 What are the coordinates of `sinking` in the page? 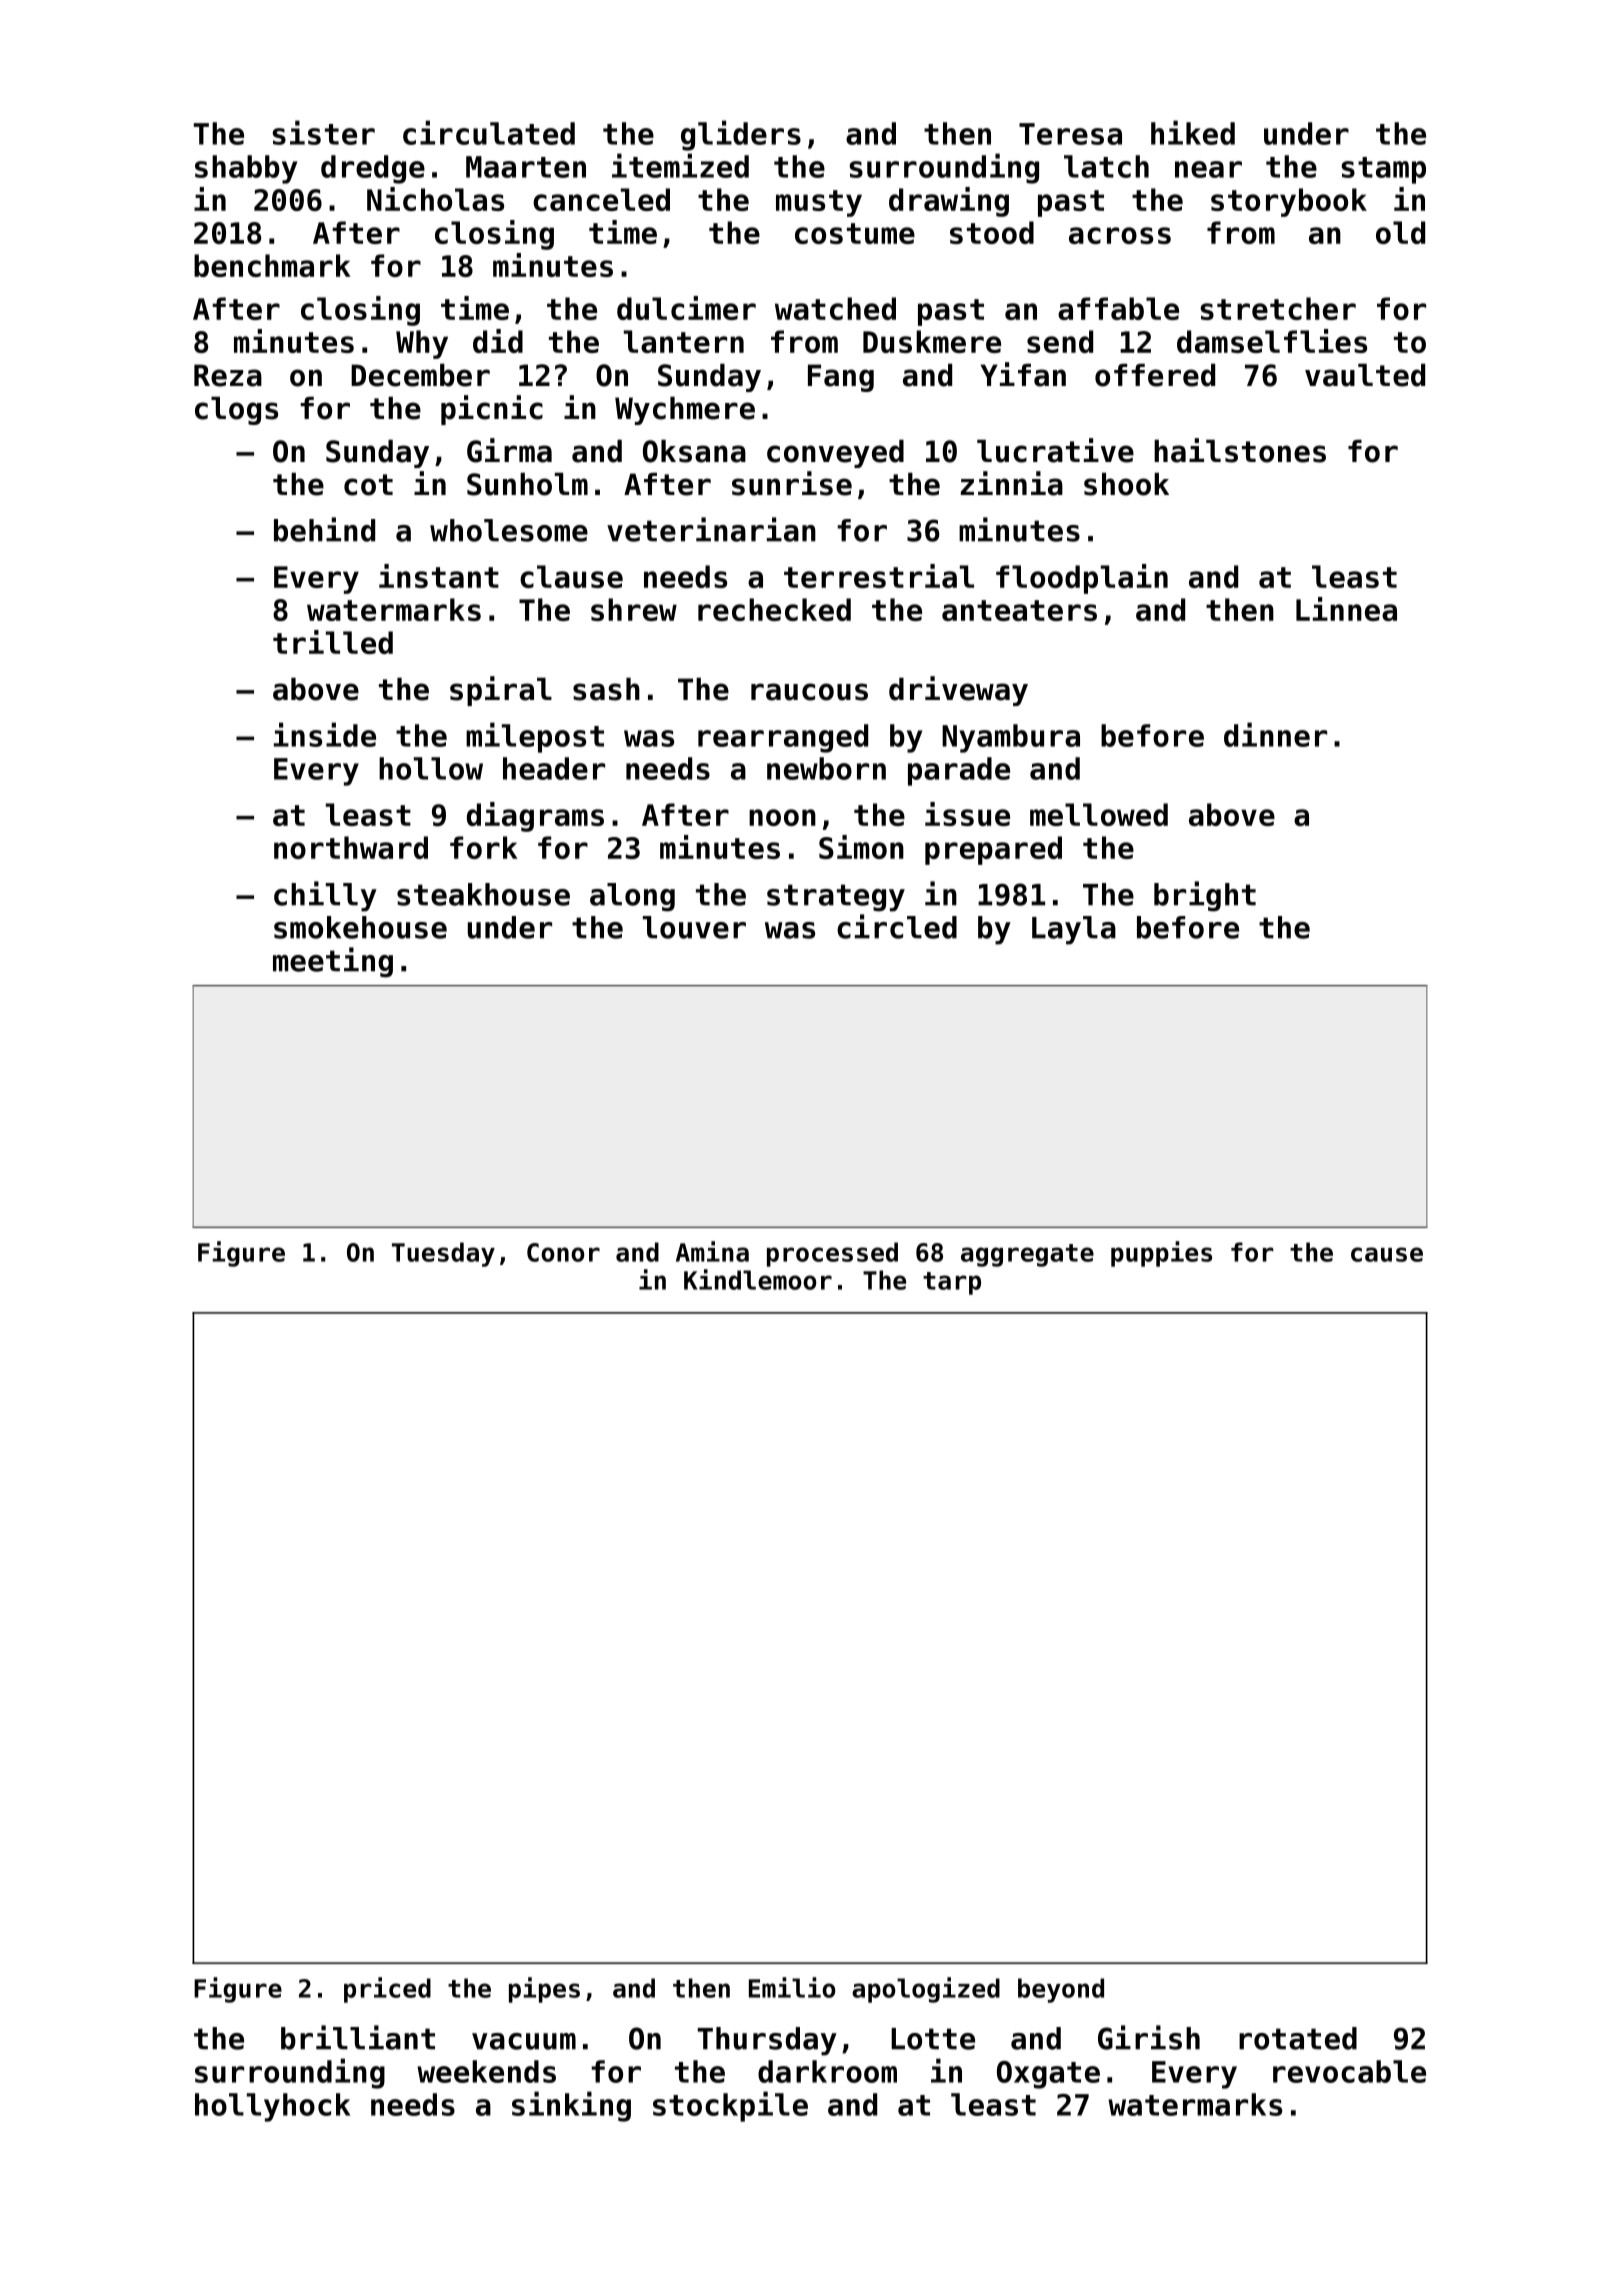 It's located at (571, 2106).
